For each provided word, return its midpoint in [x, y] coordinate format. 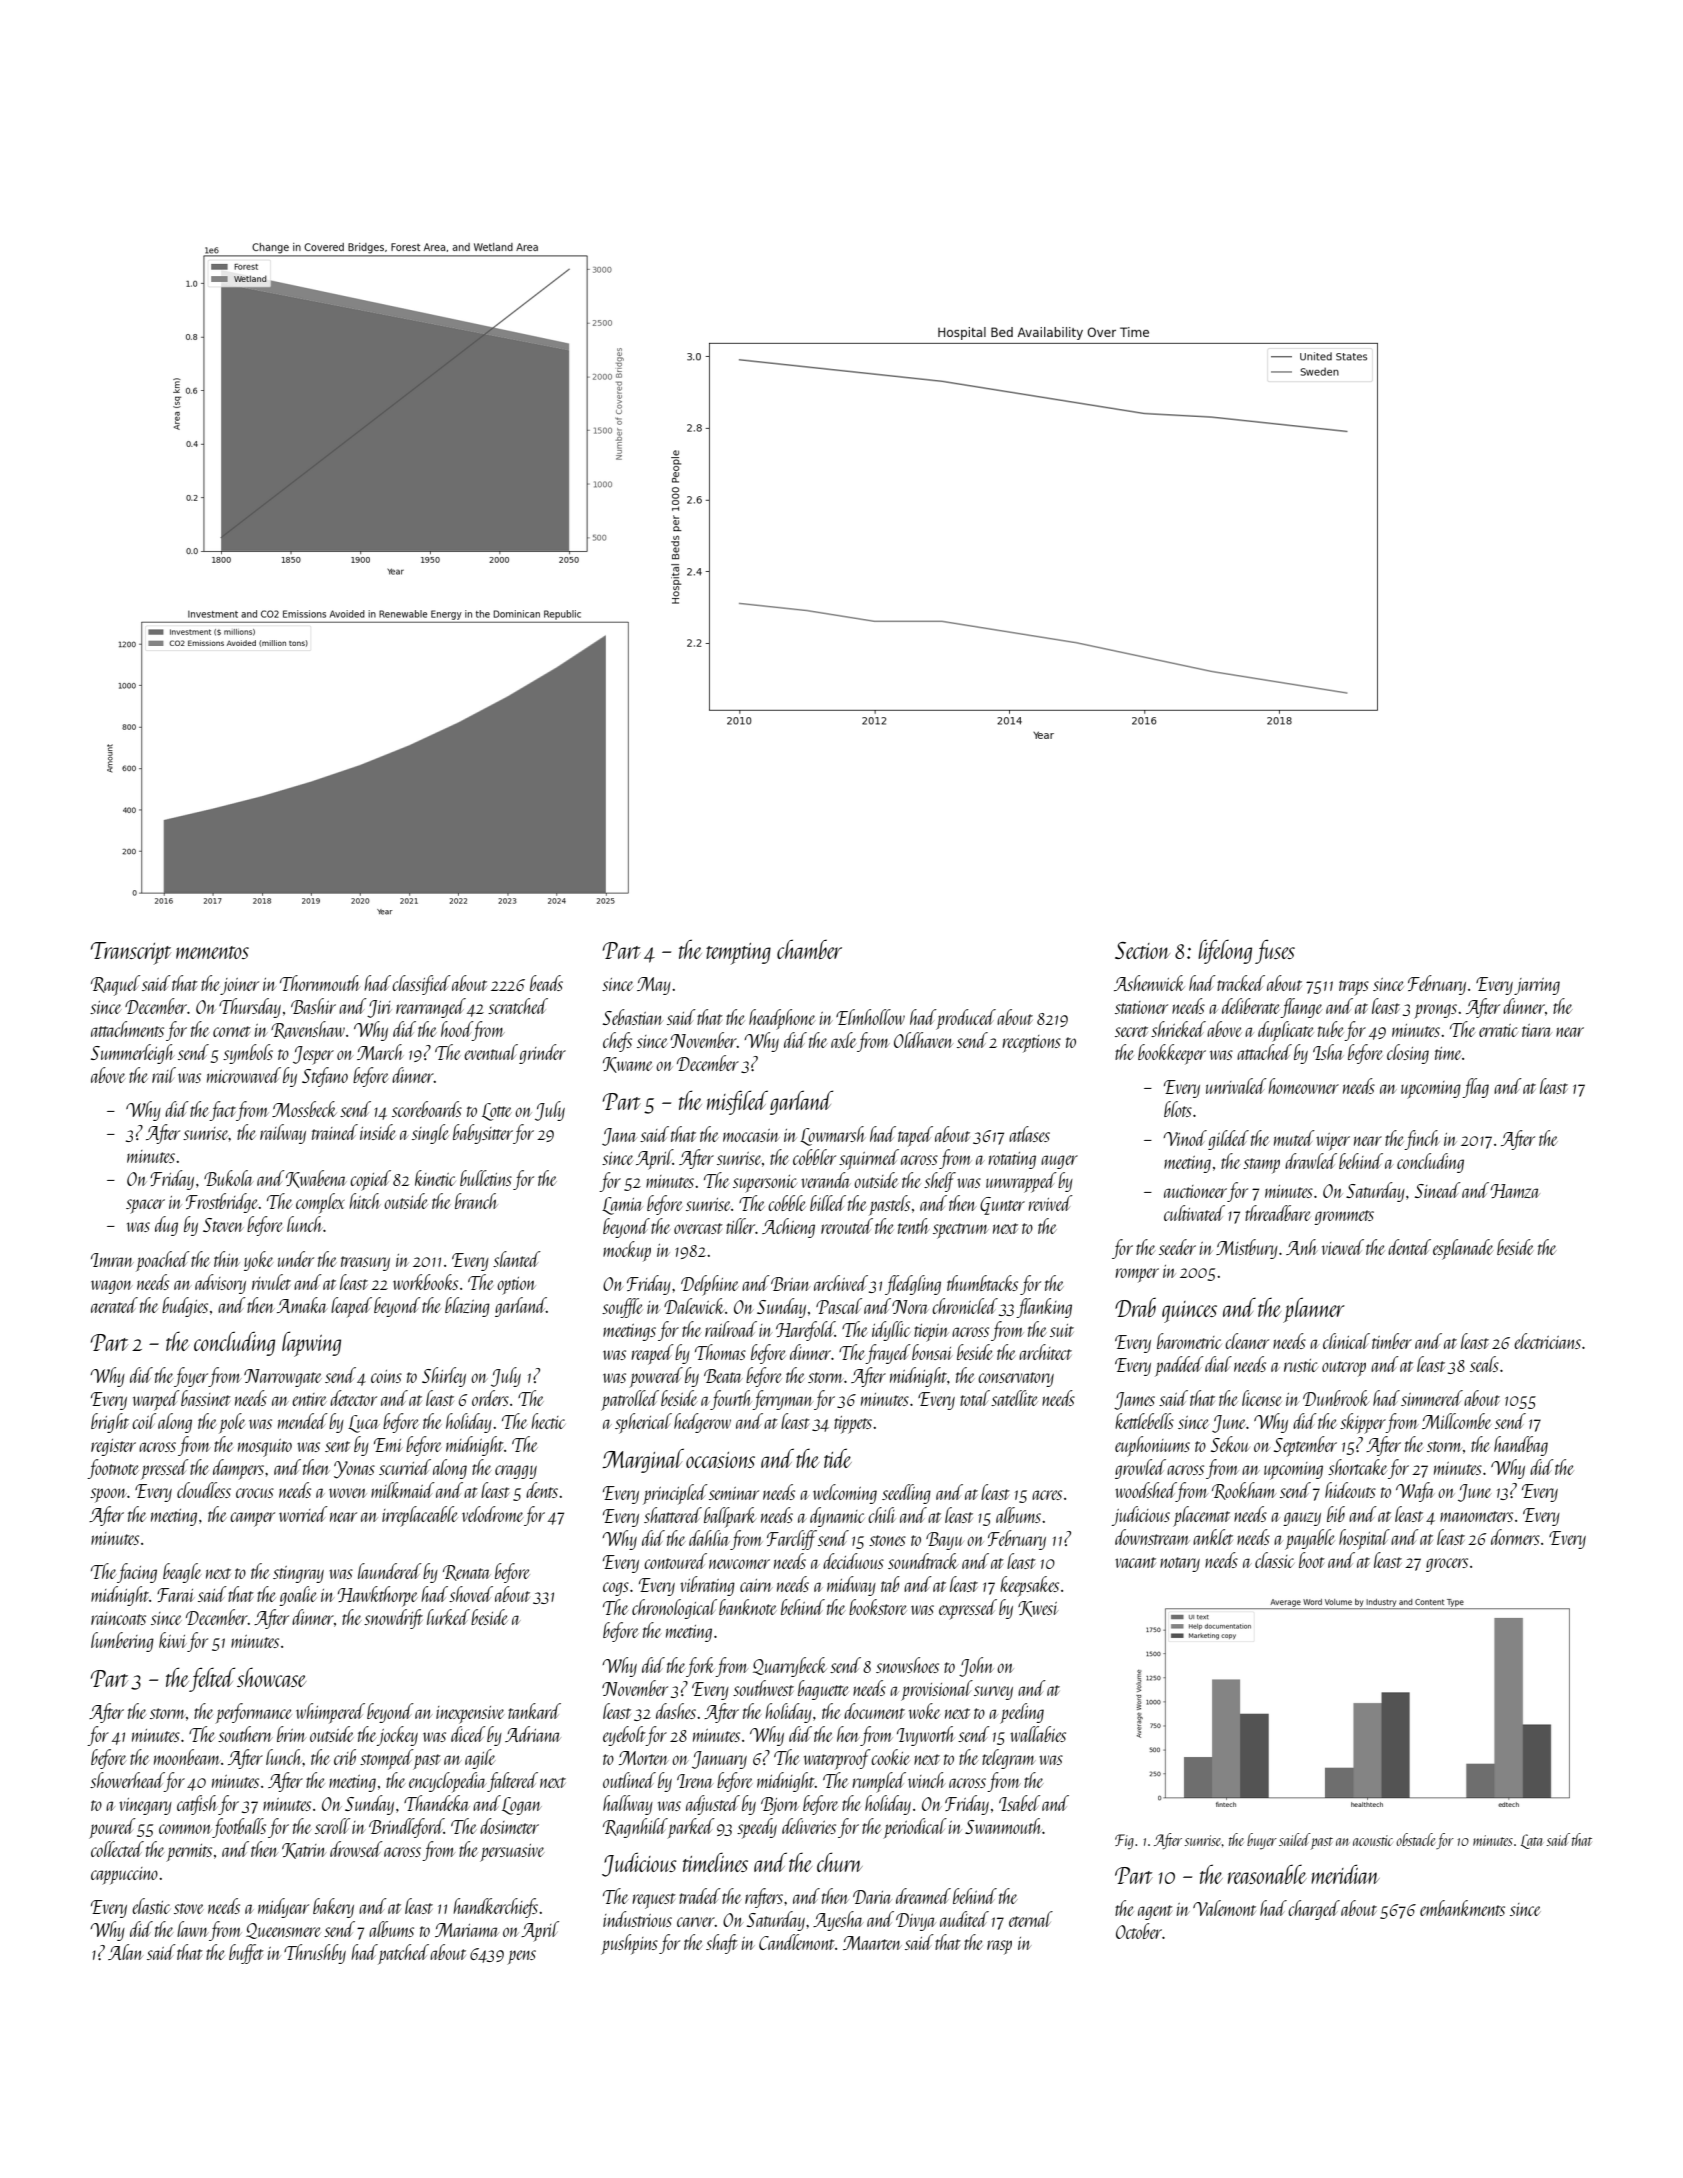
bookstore [877, 1607]
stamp [1261, 1166]
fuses [1275, 952]
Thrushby [315, 1954]
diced [468, 1734]
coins [386, 1376]
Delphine [710, 1285]
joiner [240, 986]
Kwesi [1038, 1609]
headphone [782, 1019]
